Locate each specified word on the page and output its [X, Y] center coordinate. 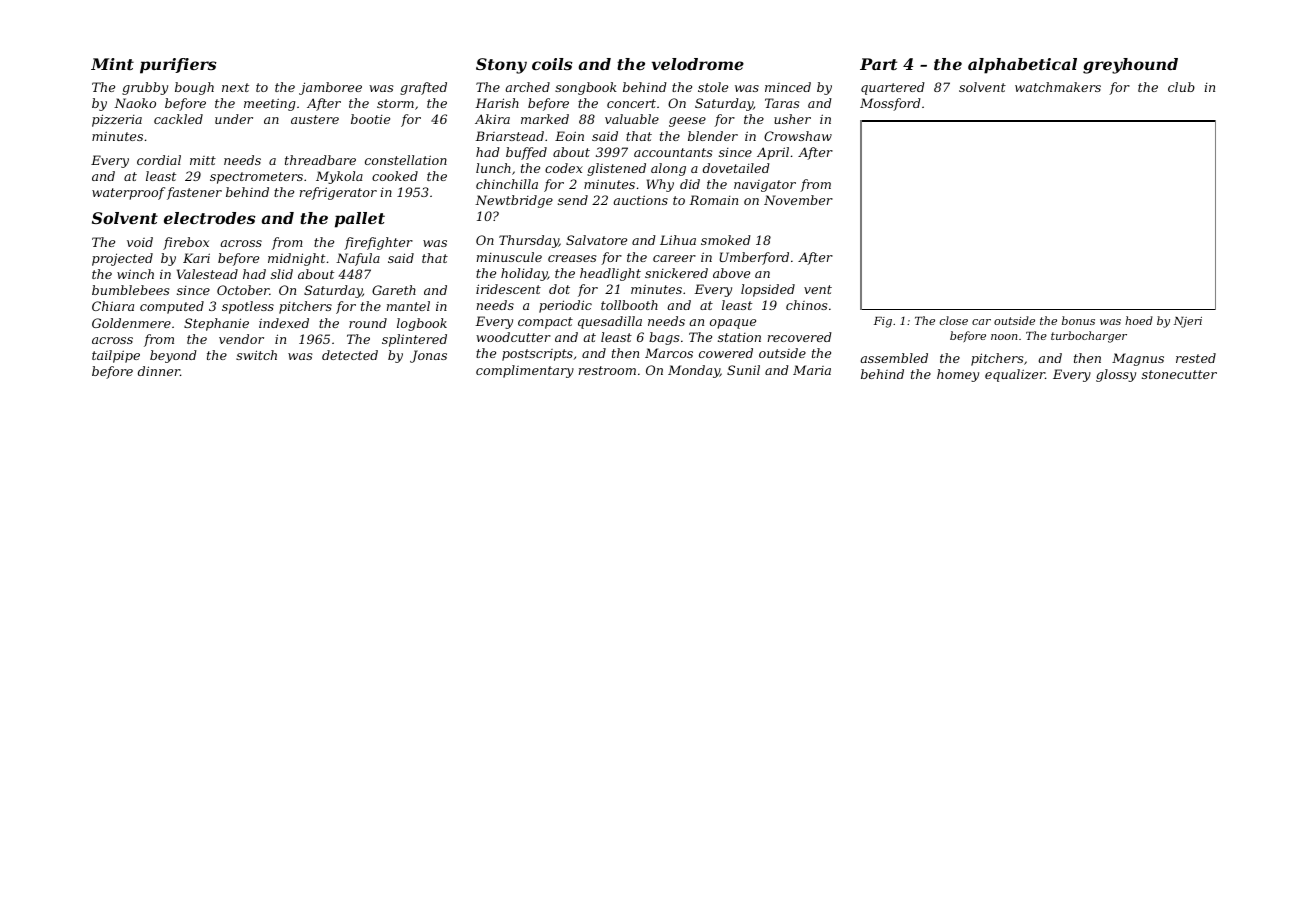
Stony [501, 66]
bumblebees [130, 290]
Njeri [1188, 322]
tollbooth [629, 305]
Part [878, 64]
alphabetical [1022, 66]
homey [958, 375]
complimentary [525, 371]
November [798, 200]
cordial [159, 160]
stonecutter [1179, 374]
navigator [765, 186]
